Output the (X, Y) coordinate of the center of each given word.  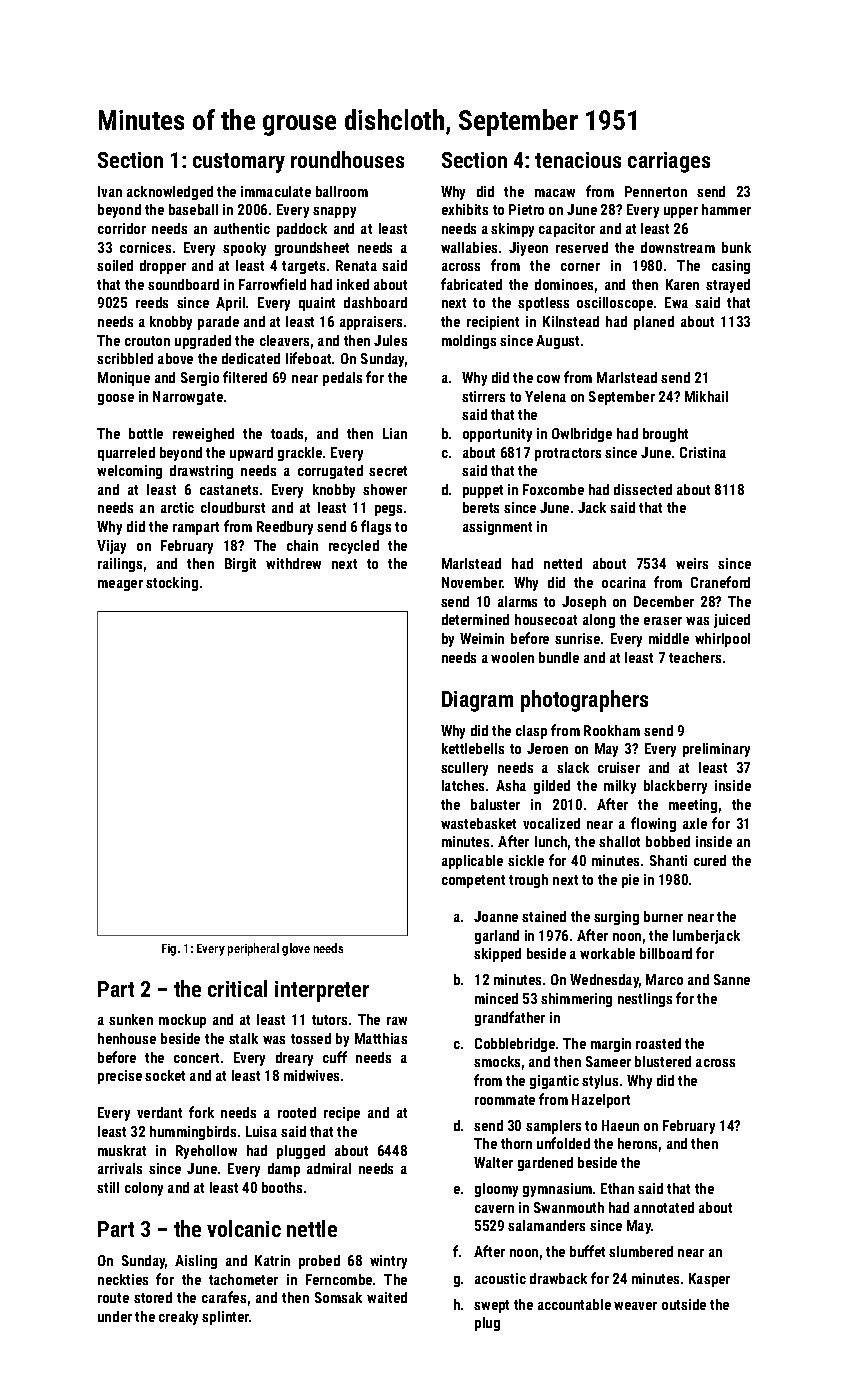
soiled (115, 265)
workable (607, 953)
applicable (472, 862)
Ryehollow (206, 1152)
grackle (300, 454)
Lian (395, 433)
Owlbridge (582, 435)
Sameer (608, 1061)
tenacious (578, 160)
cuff (335, 1057)
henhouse (127, 1038)
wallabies (469, 247)
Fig (169, 950)
